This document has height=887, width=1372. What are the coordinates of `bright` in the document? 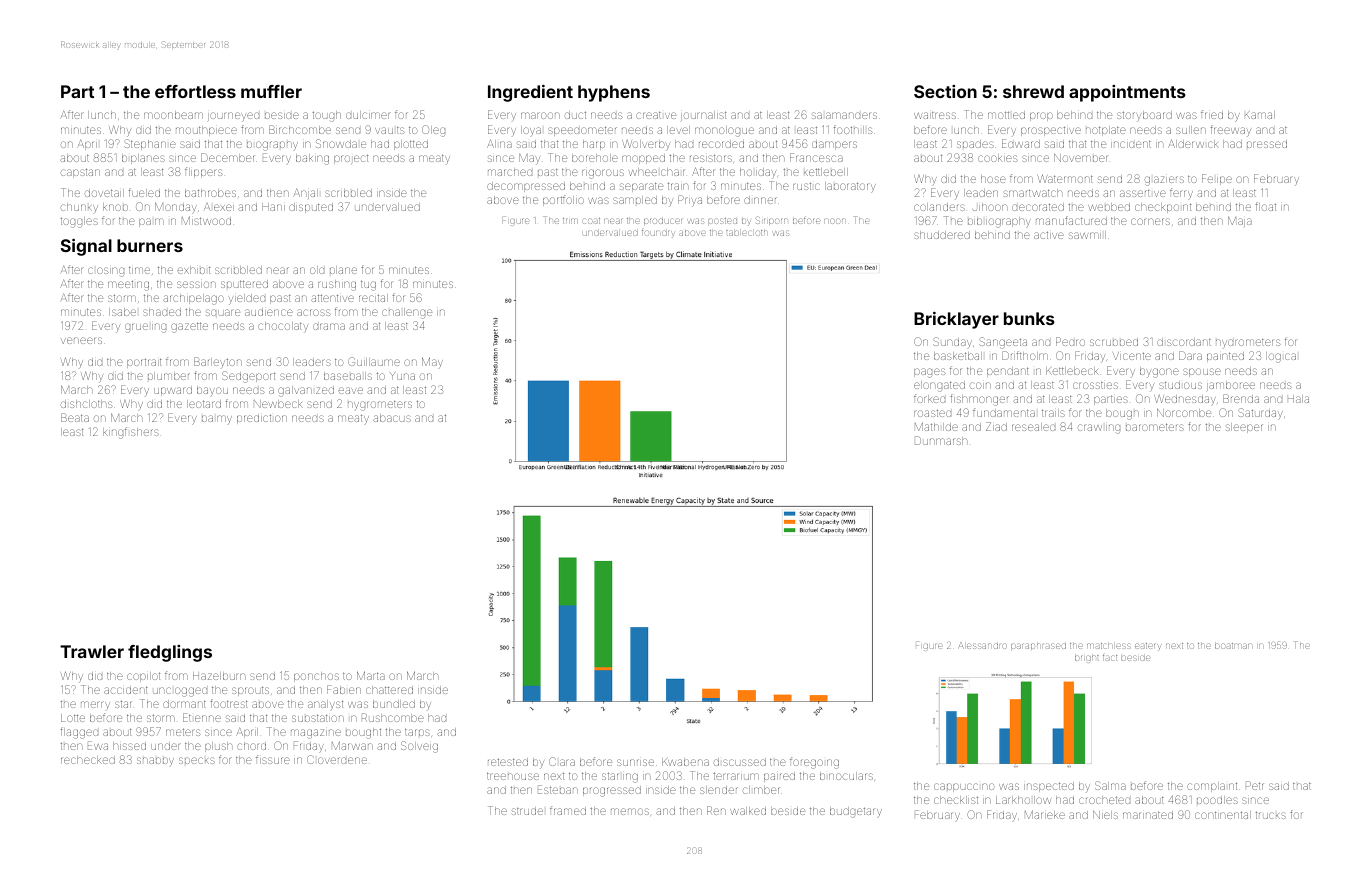 It's located at (1087, 659).
